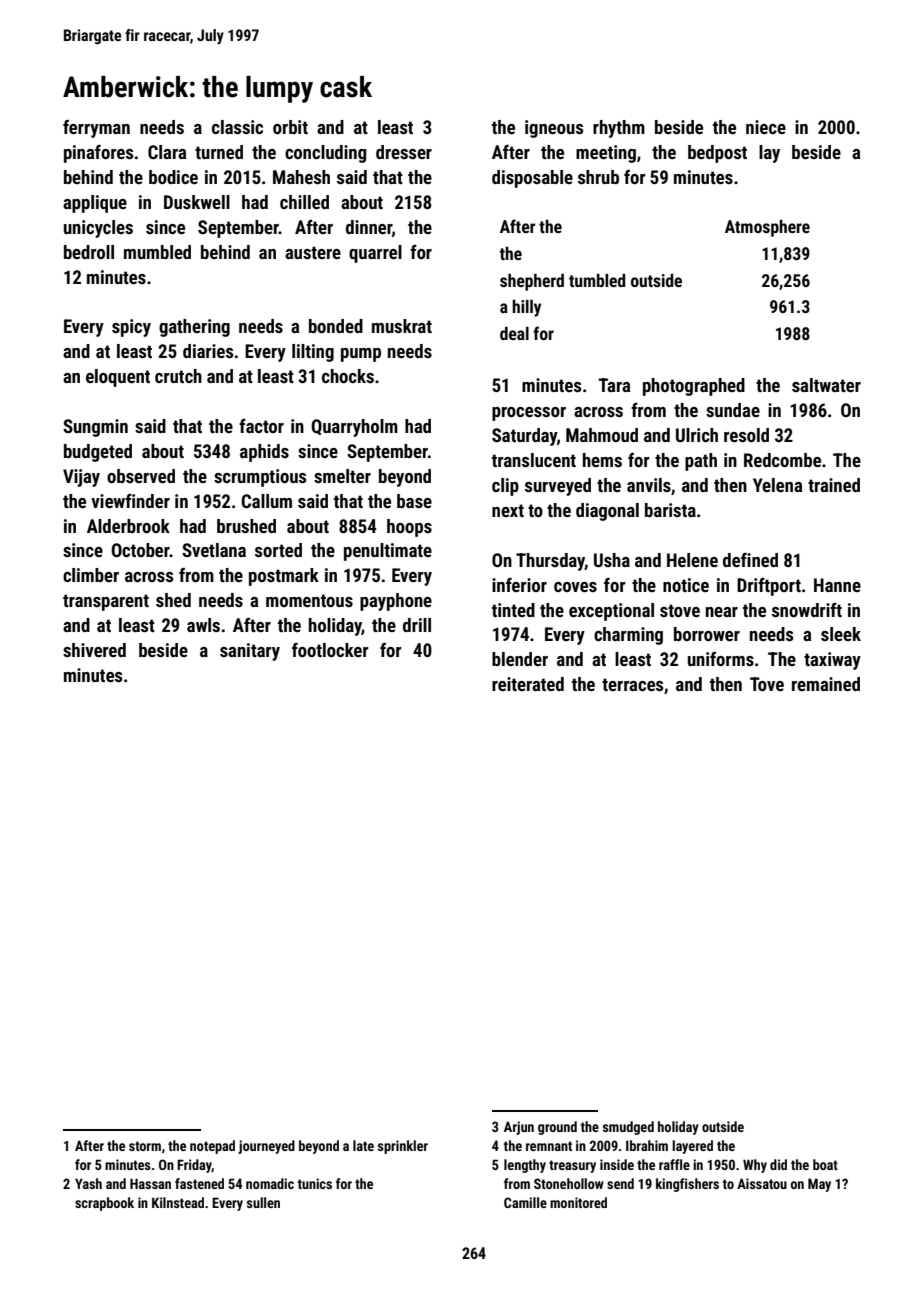 Image resolution: width=924 pixels, height=1311 pixels. I want to click on footlocker, so click(330, 649).
